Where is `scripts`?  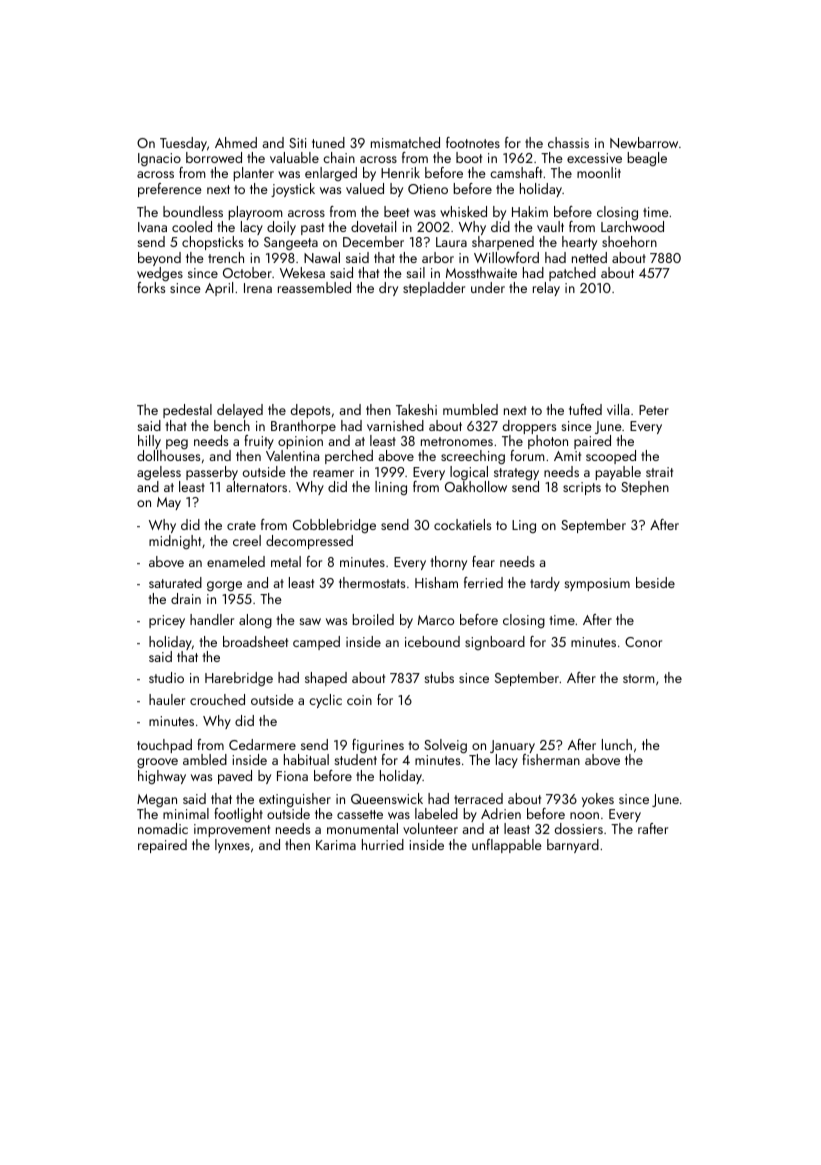 scripts is located at coordinates (582, 488).
